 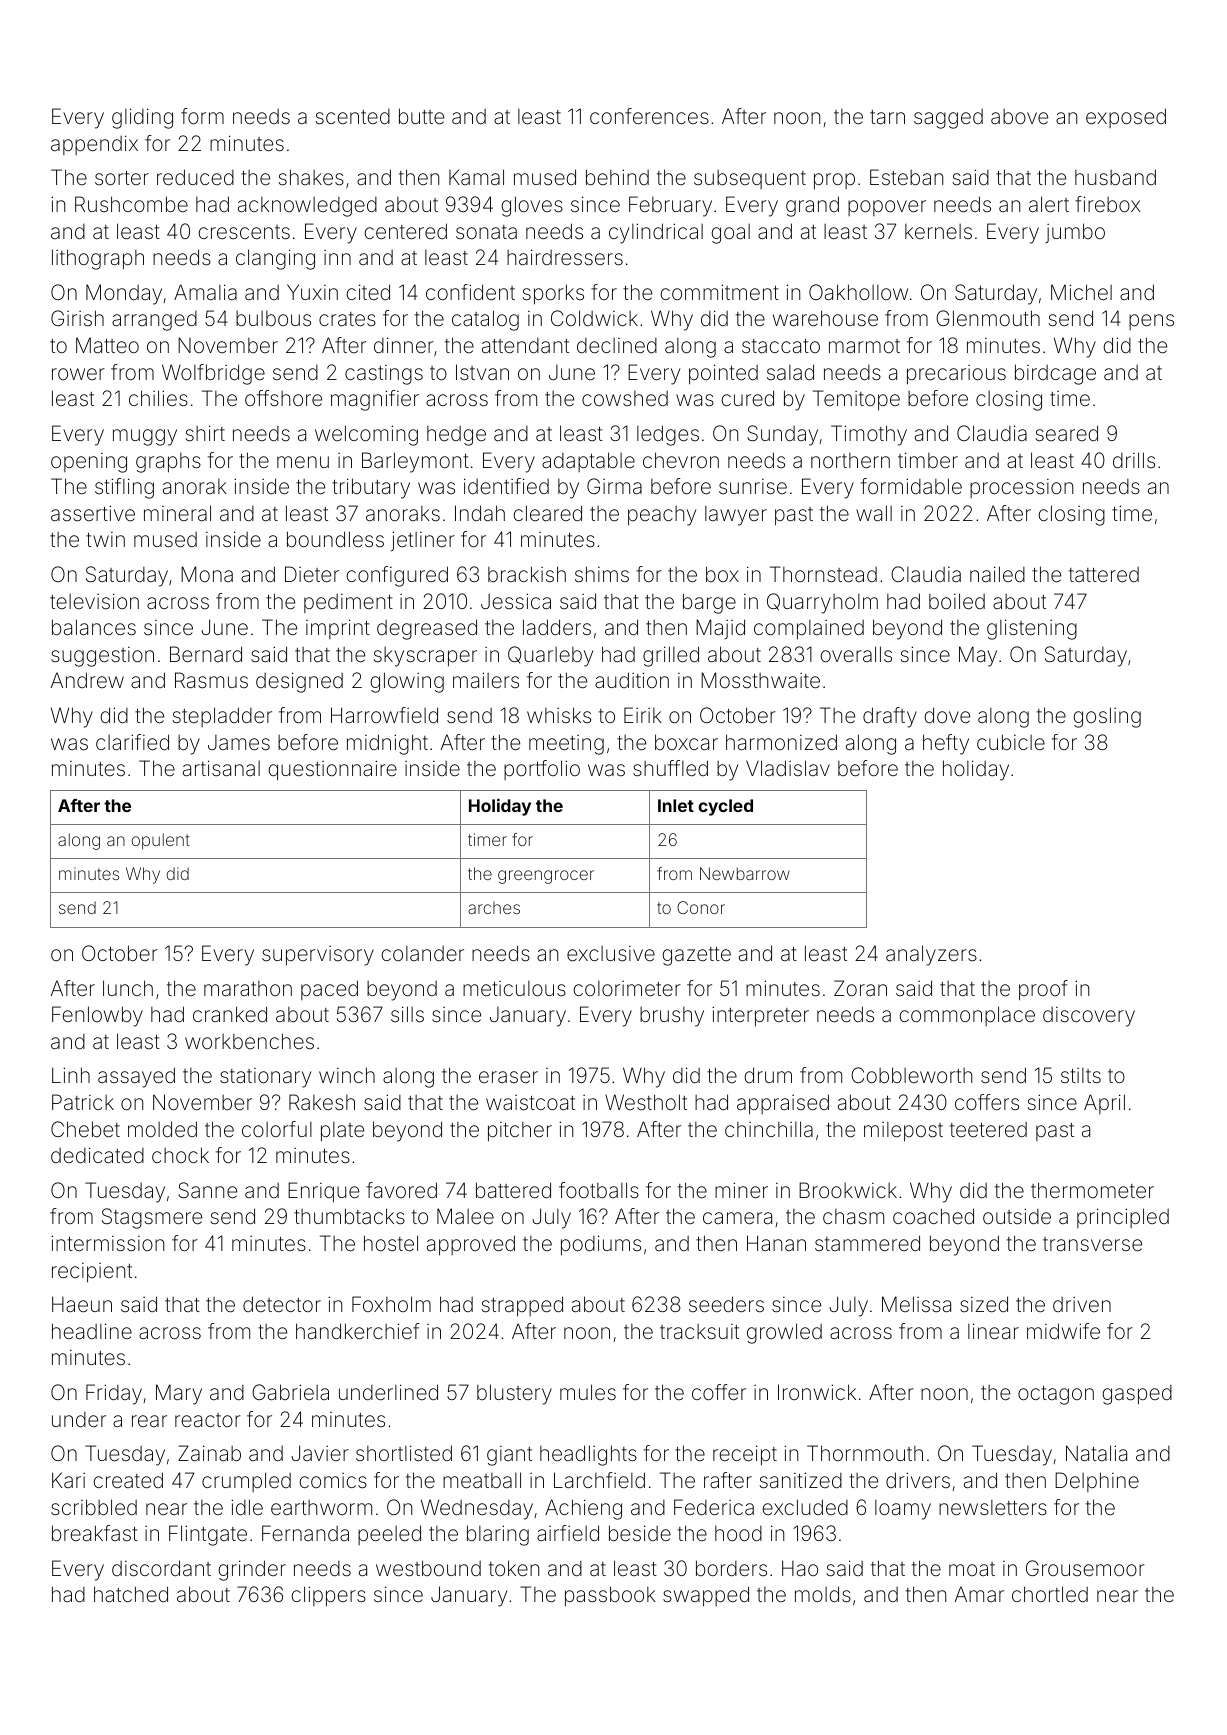 What do you see at coordinates (602, 574) in the document?
I see `shims` at bounding box center [602, 574].
